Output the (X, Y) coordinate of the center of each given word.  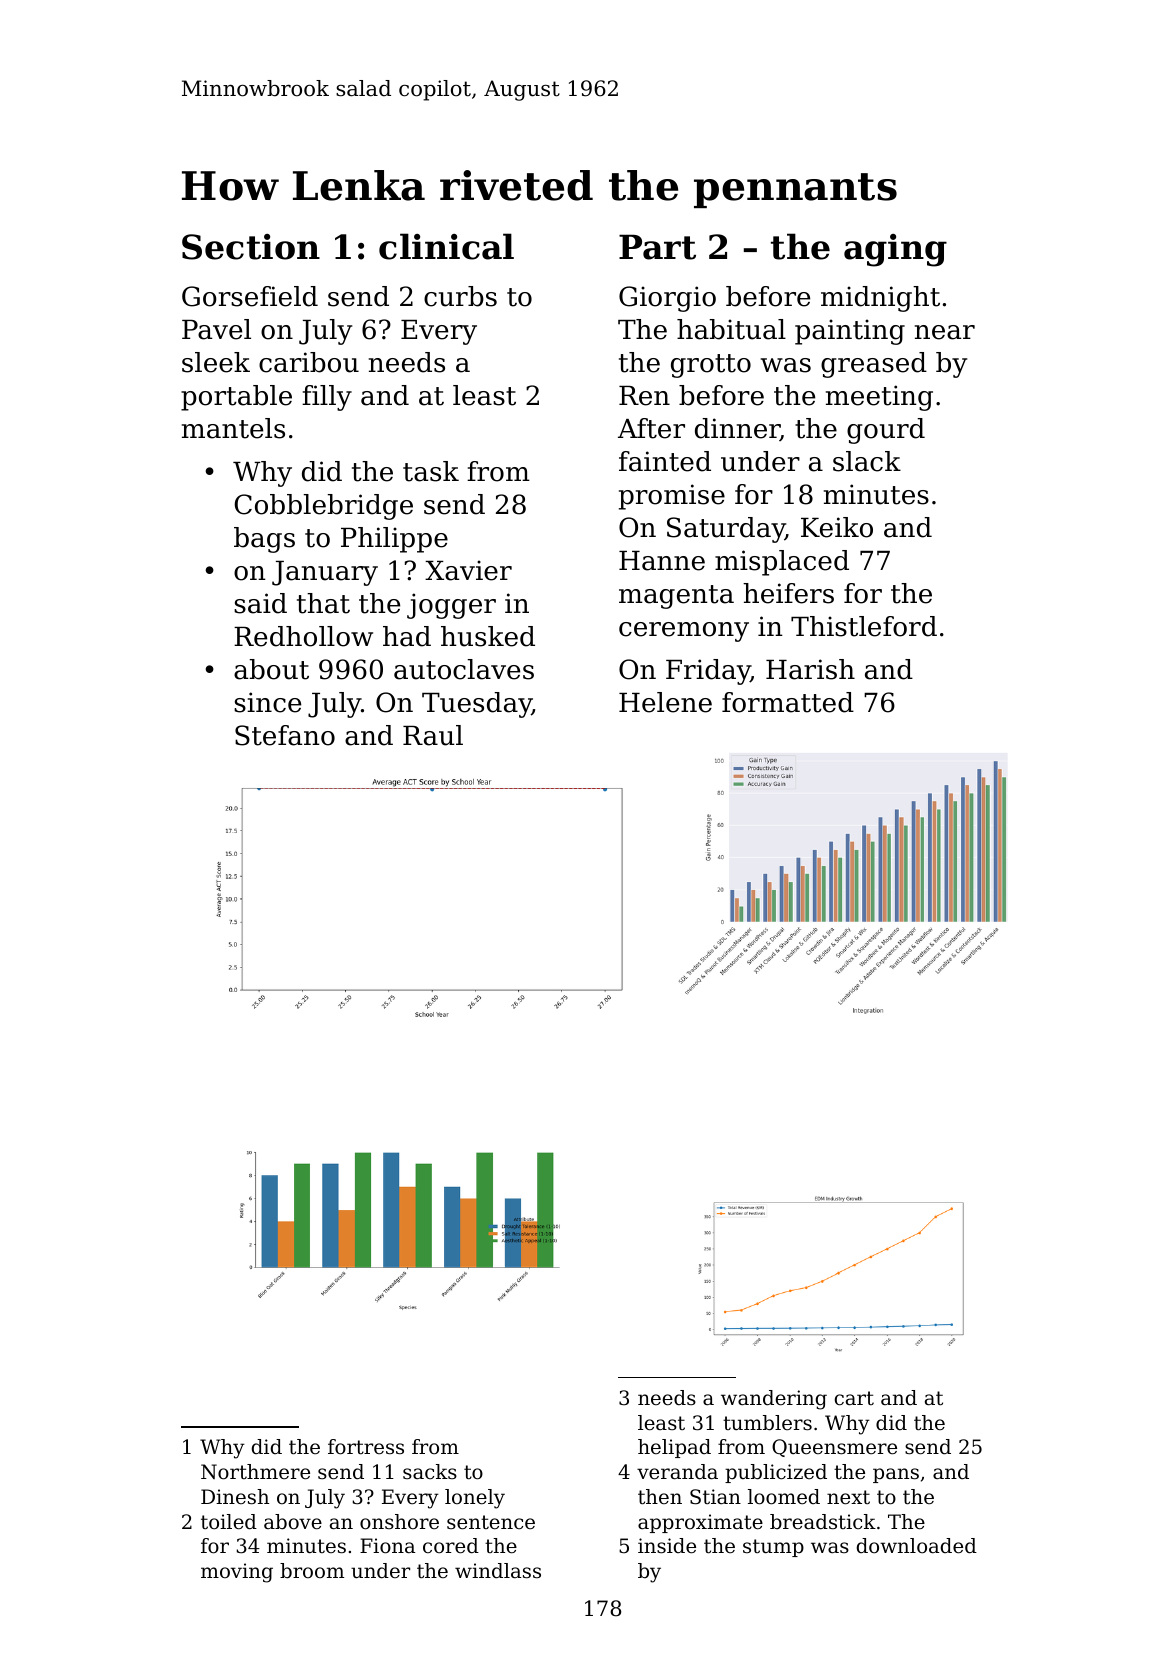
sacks (430, 1472)
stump (773, 1548)
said (260, 603)
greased (874, 365)
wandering (774, 1400)
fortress (366, 1447)
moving (237, 1573)
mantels (233, 428)
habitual (731, 329)
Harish (810, 669)
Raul (433, 735)
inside (667, 1546)
